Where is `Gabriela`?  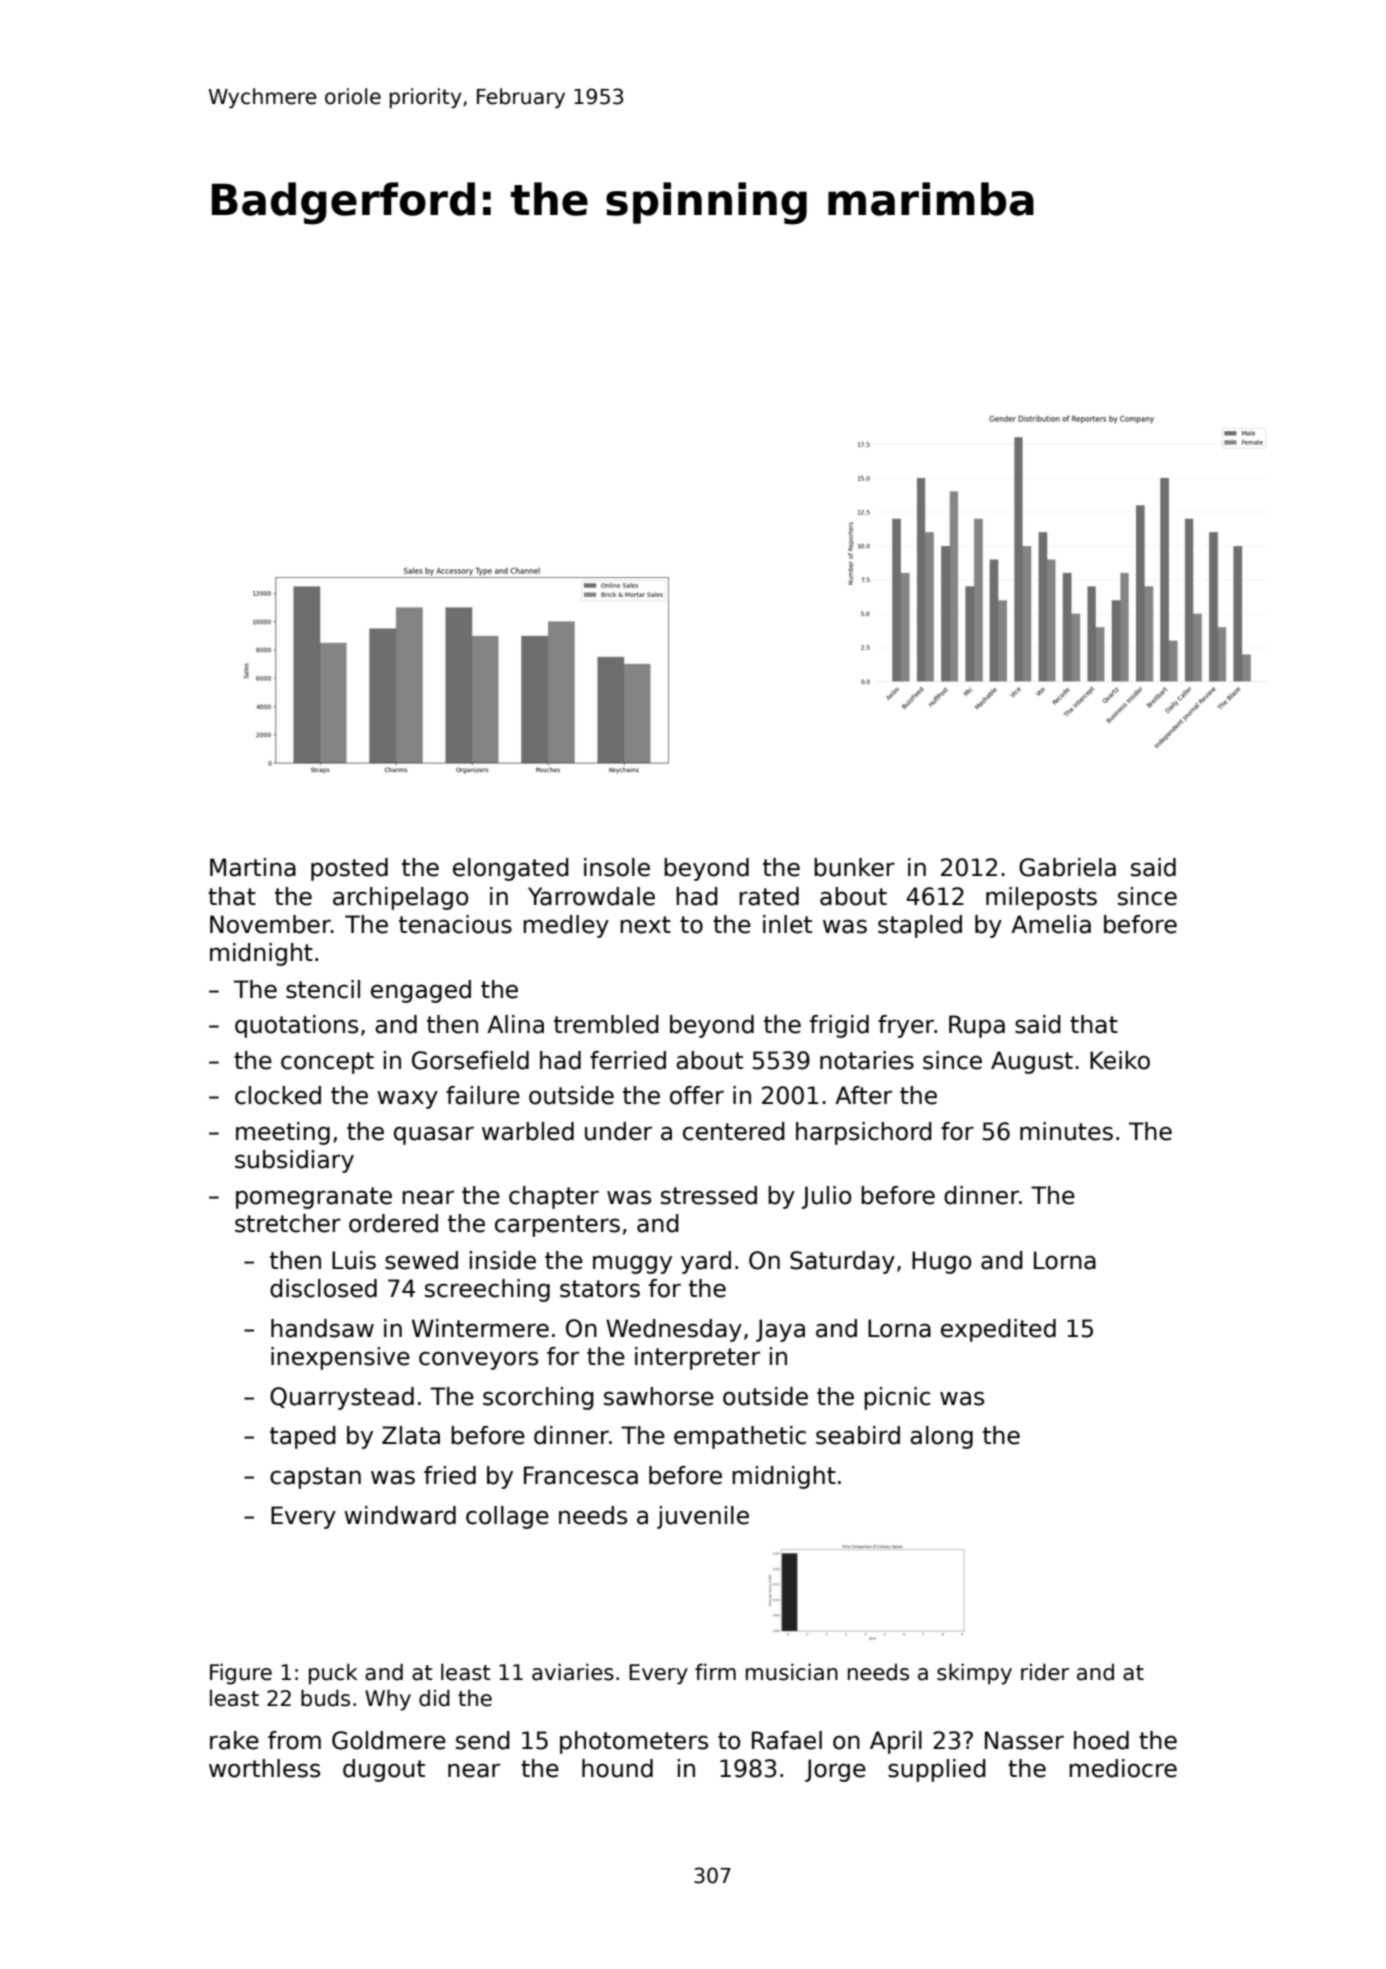 Gabriela is located at coordinates (1067, 867).
